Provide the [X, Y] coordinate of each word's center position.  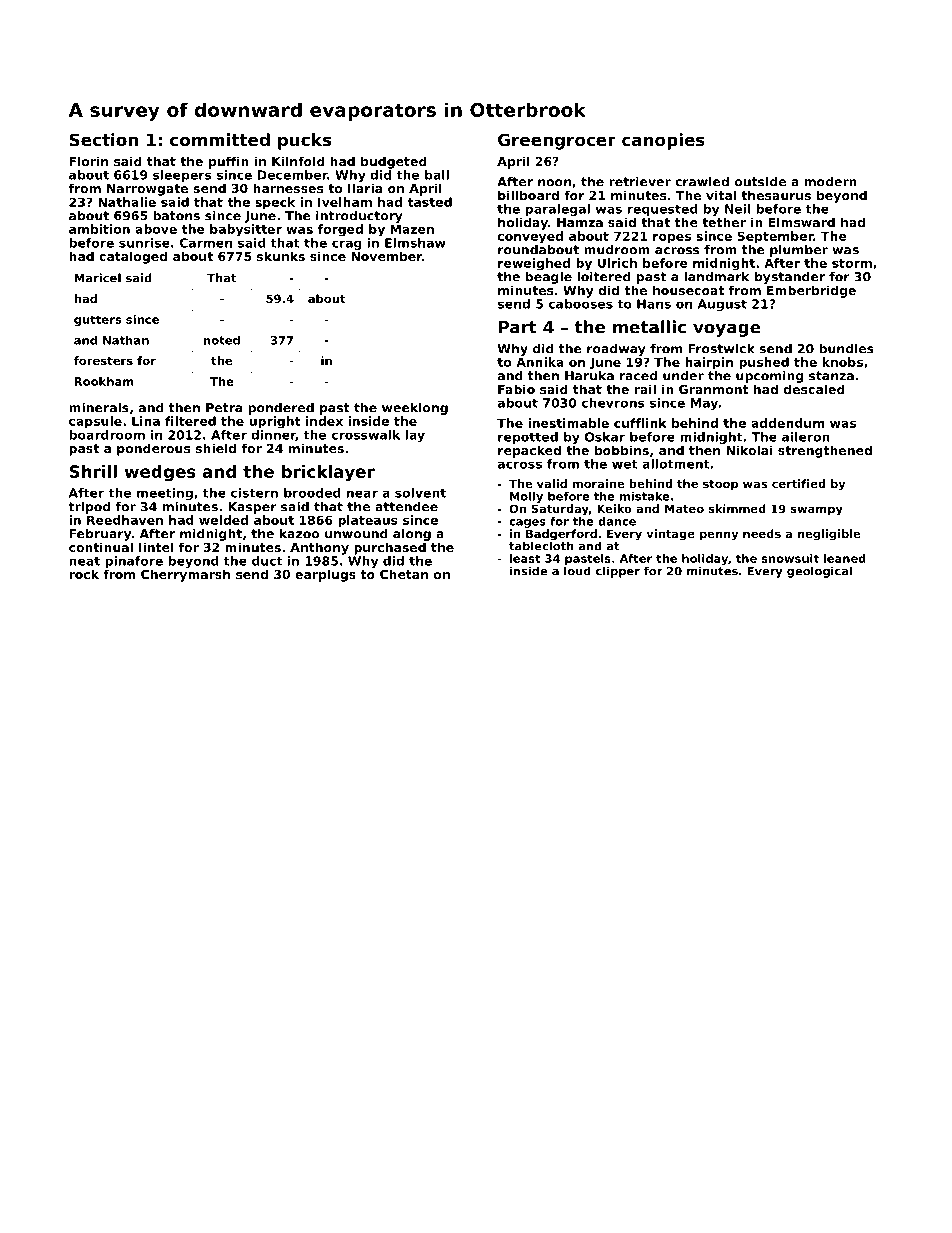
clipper [618, 572]
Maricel [98, 278]
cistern [254, 493]
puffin [229, 162]
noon [554, 183]
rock [84, 574]
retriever [640, 182]
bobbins [622, 450]
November [386, 256]
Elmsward [802, 222]
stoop [720, 485]
